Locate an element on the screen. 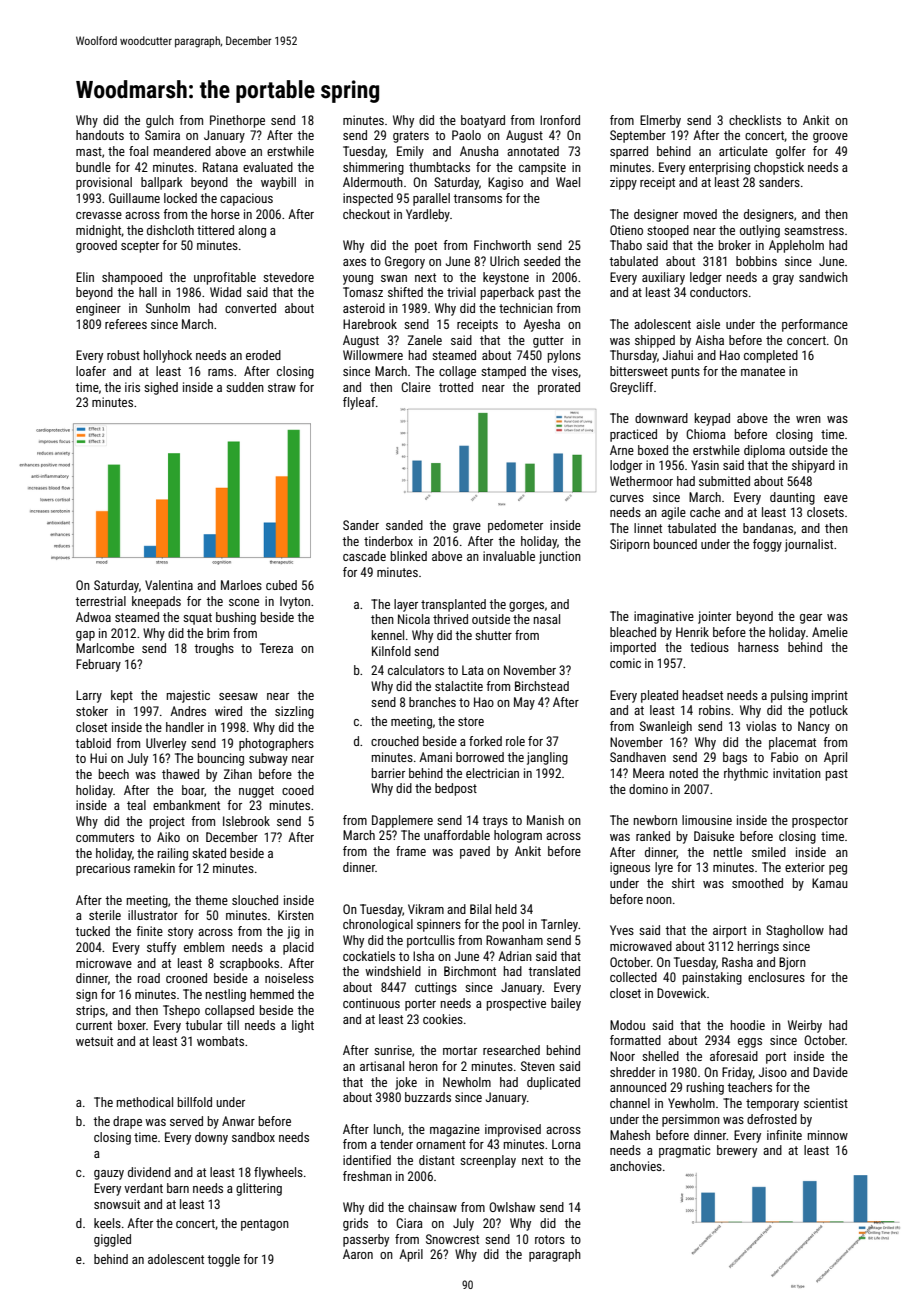 The height and width of the screenshot is (1308, 924). gulch is located at coordinates (160, 121).
